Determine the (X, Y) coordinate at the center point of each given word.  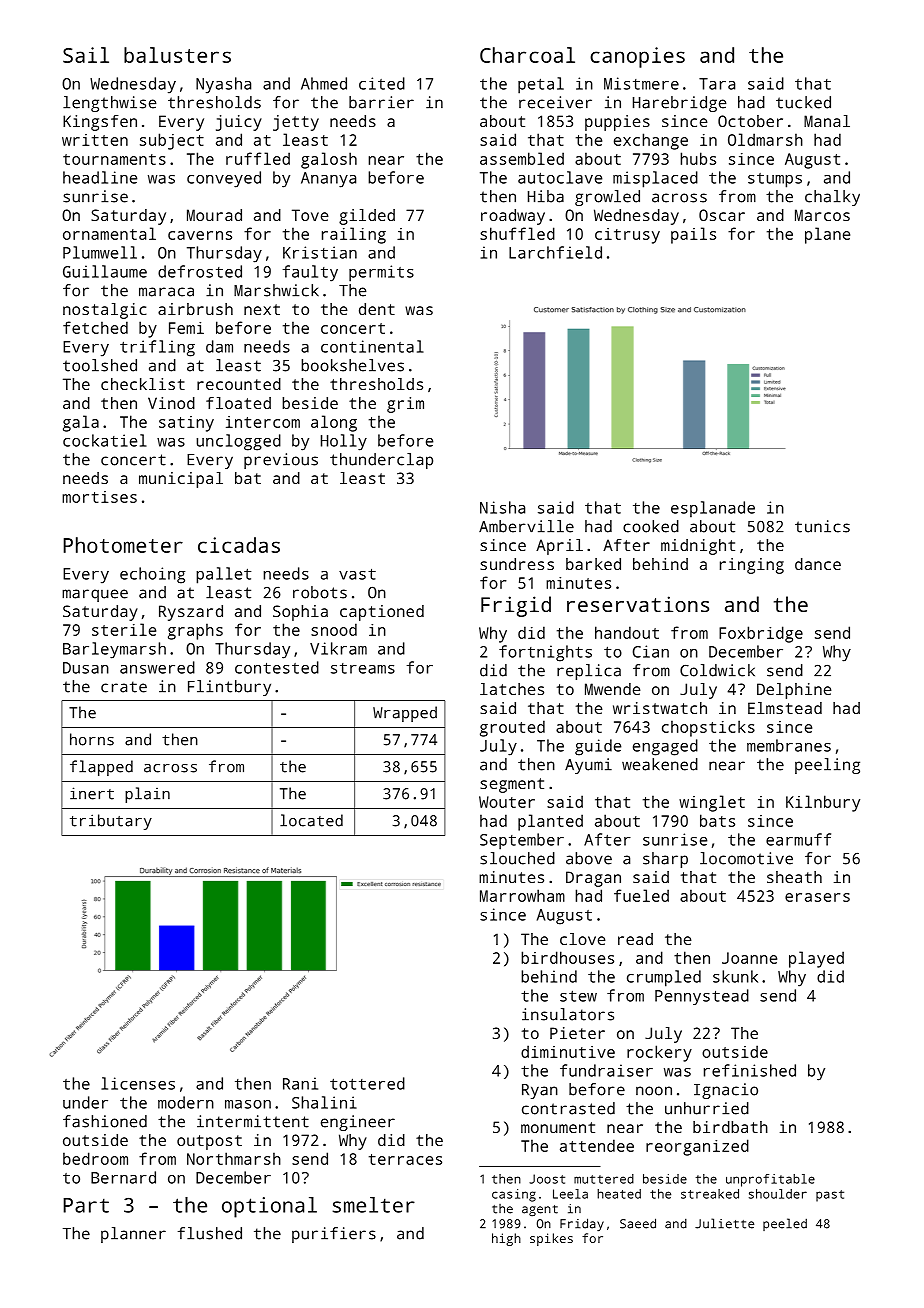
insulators (568, 1014)
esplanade (713, 509)
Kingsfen (100, 123)
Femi (186, 328)
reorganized (697, 1147)
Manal (827, 121)
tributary (111, 822)
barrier (381, 102)
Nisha (502, 507)
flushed (210, 1233)
